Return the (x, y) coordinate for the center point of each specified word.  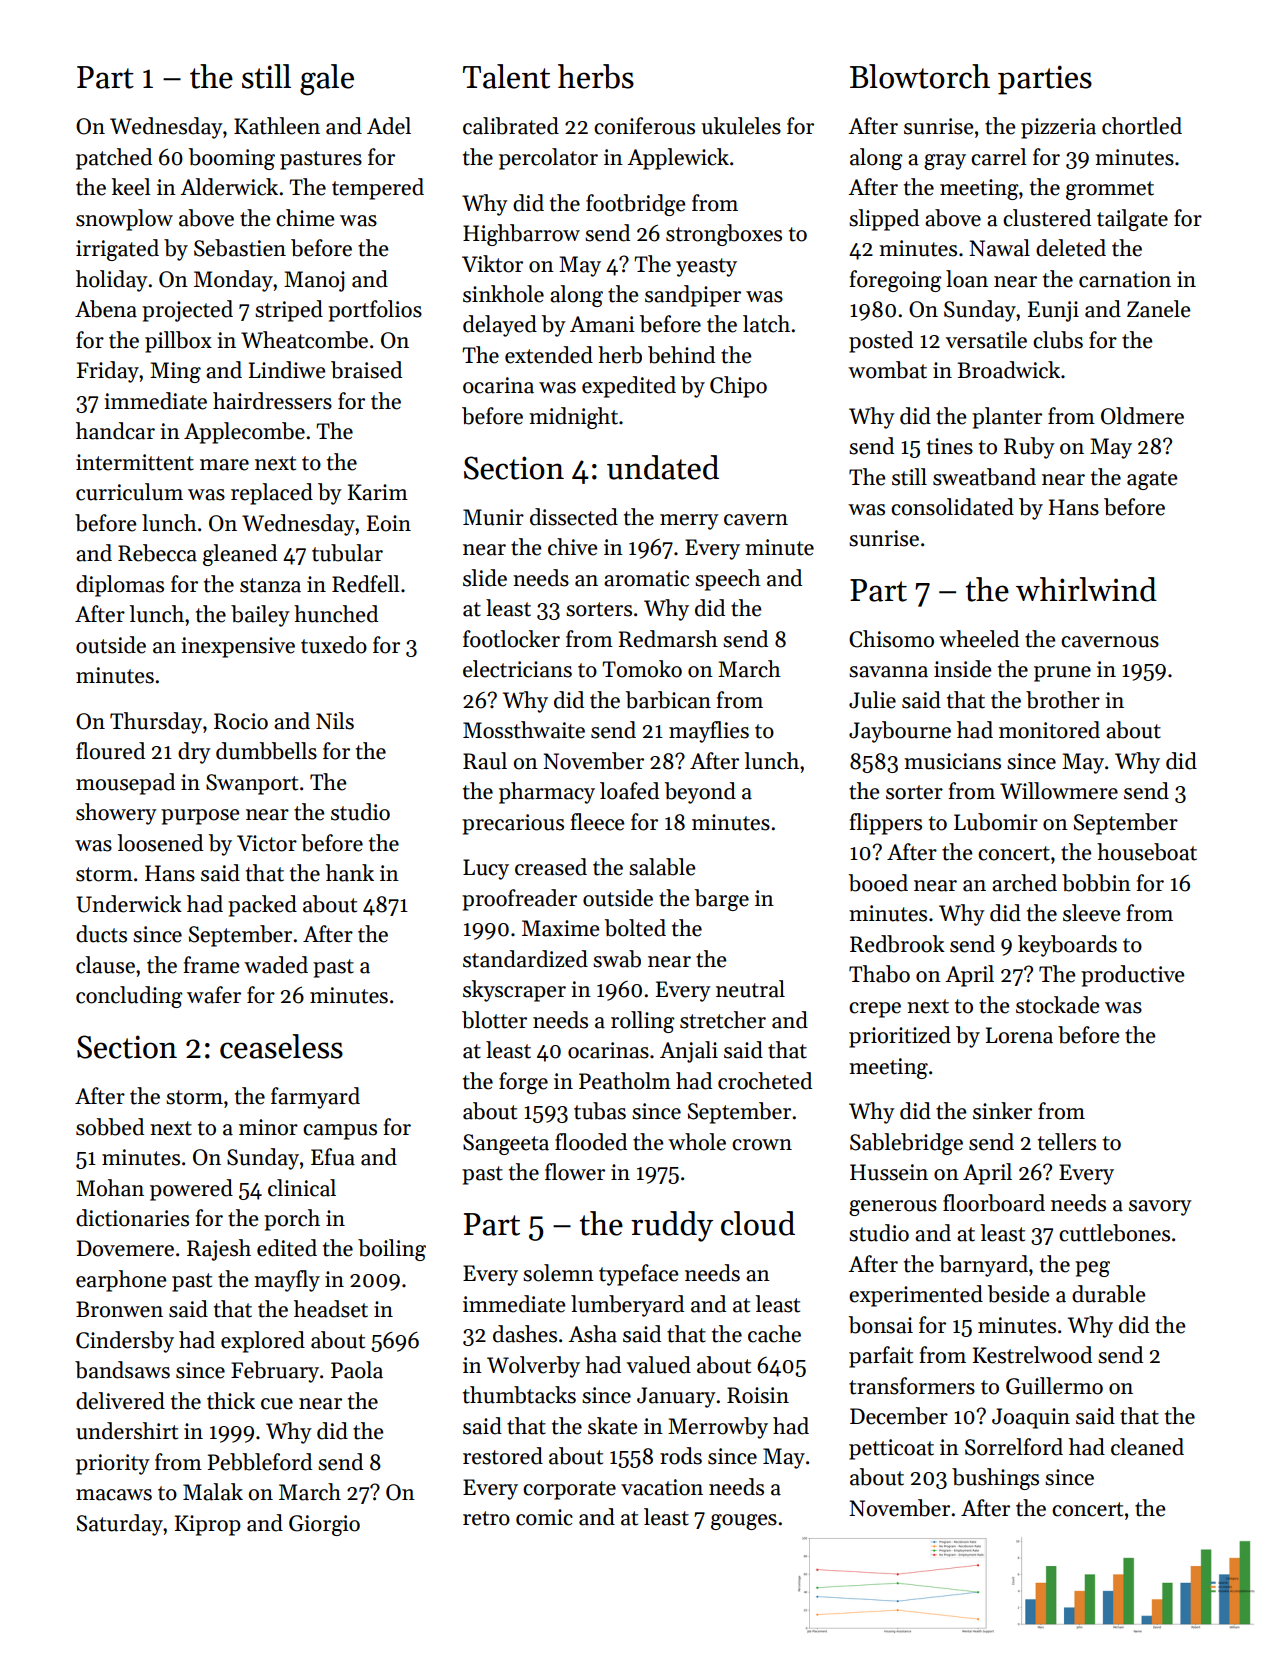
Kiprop (208, 1525)
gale (327, 80)
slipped (884, 220)
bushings (995, 1479)
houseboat (1147, 852)
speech (728, 580)
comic (544, 1517)
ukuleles (741, 126)
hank (350, 873)
